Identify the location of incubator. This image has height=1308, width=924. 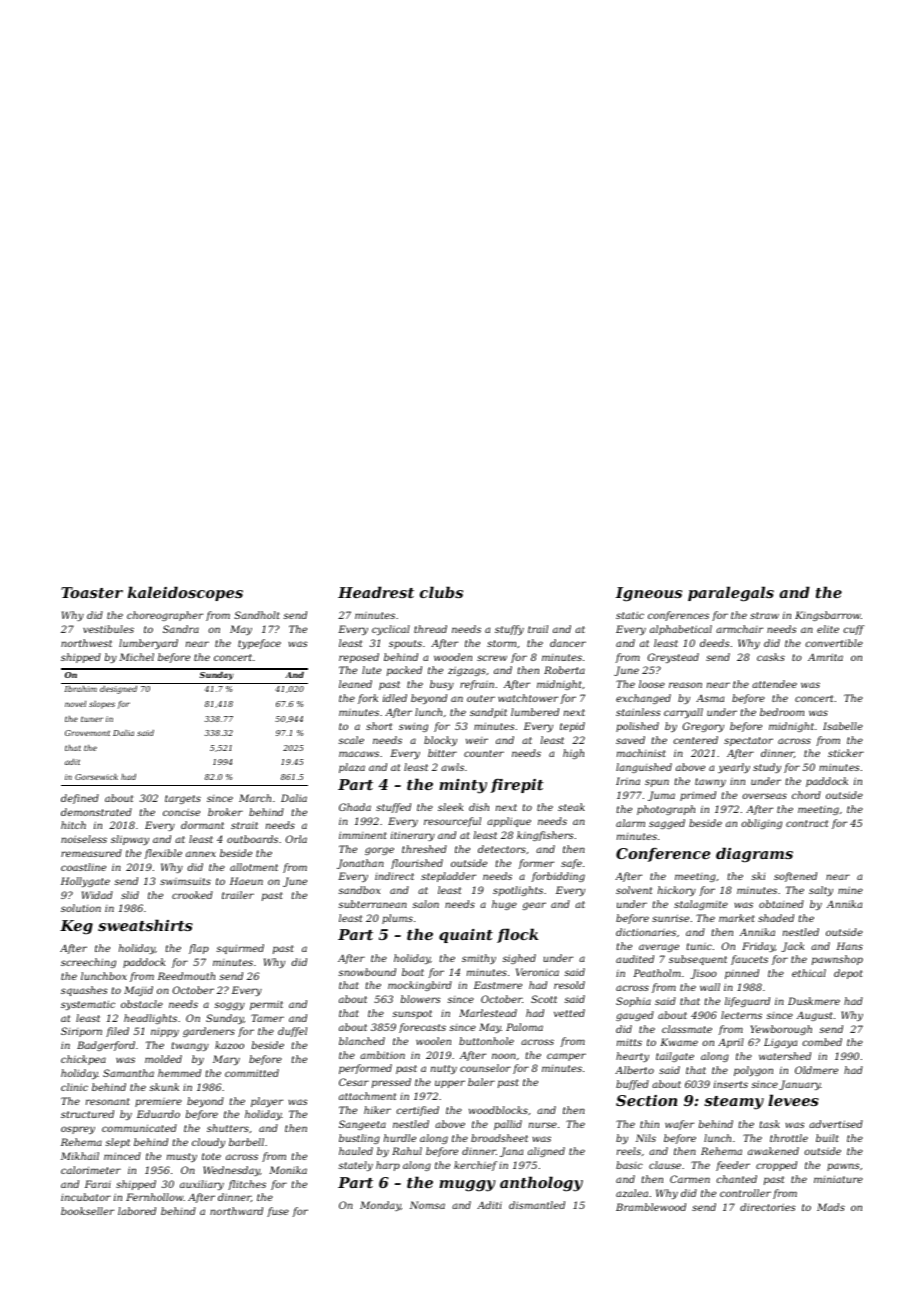
(86, 1197).
